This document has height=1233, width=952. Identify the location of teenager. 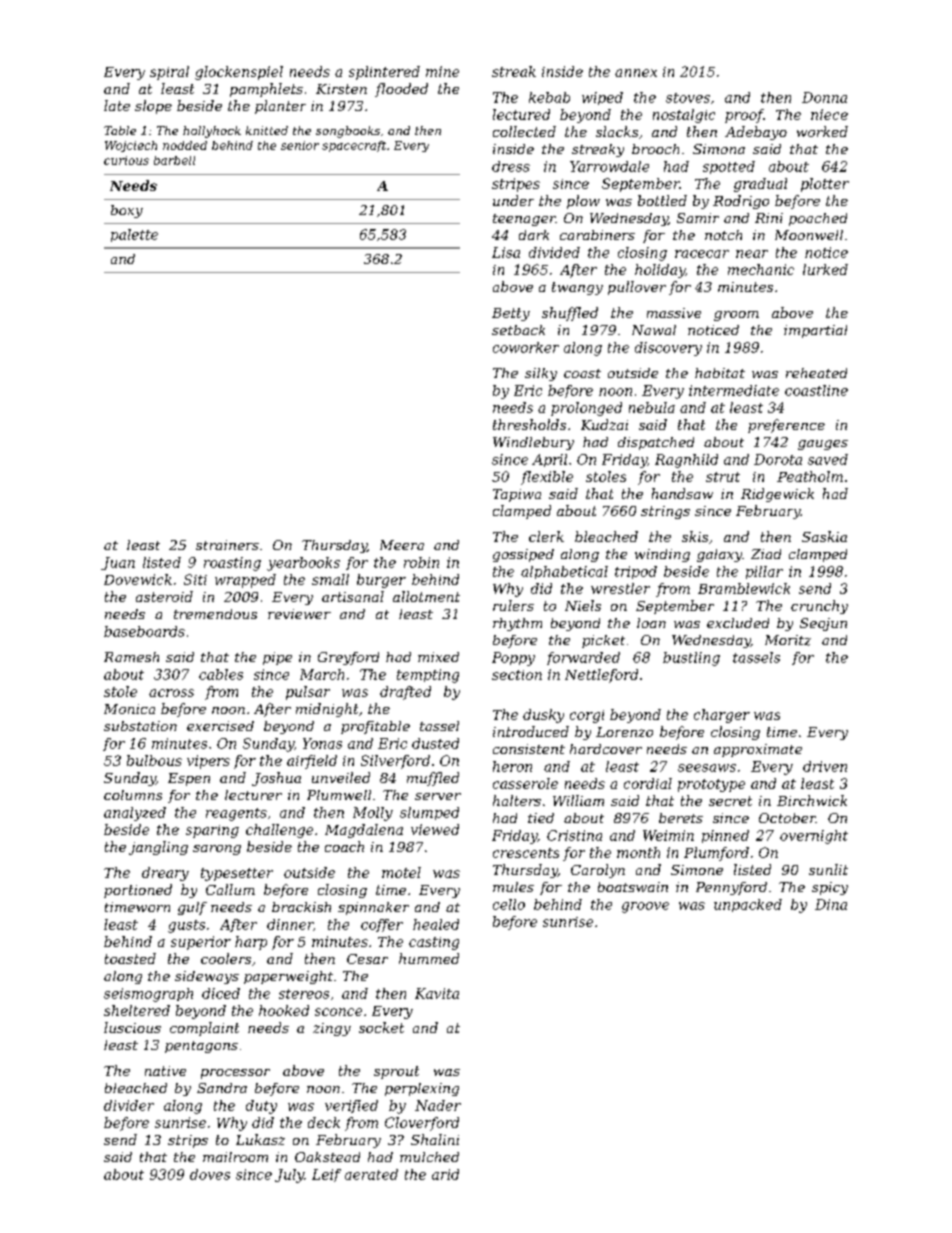
(524, 220).
